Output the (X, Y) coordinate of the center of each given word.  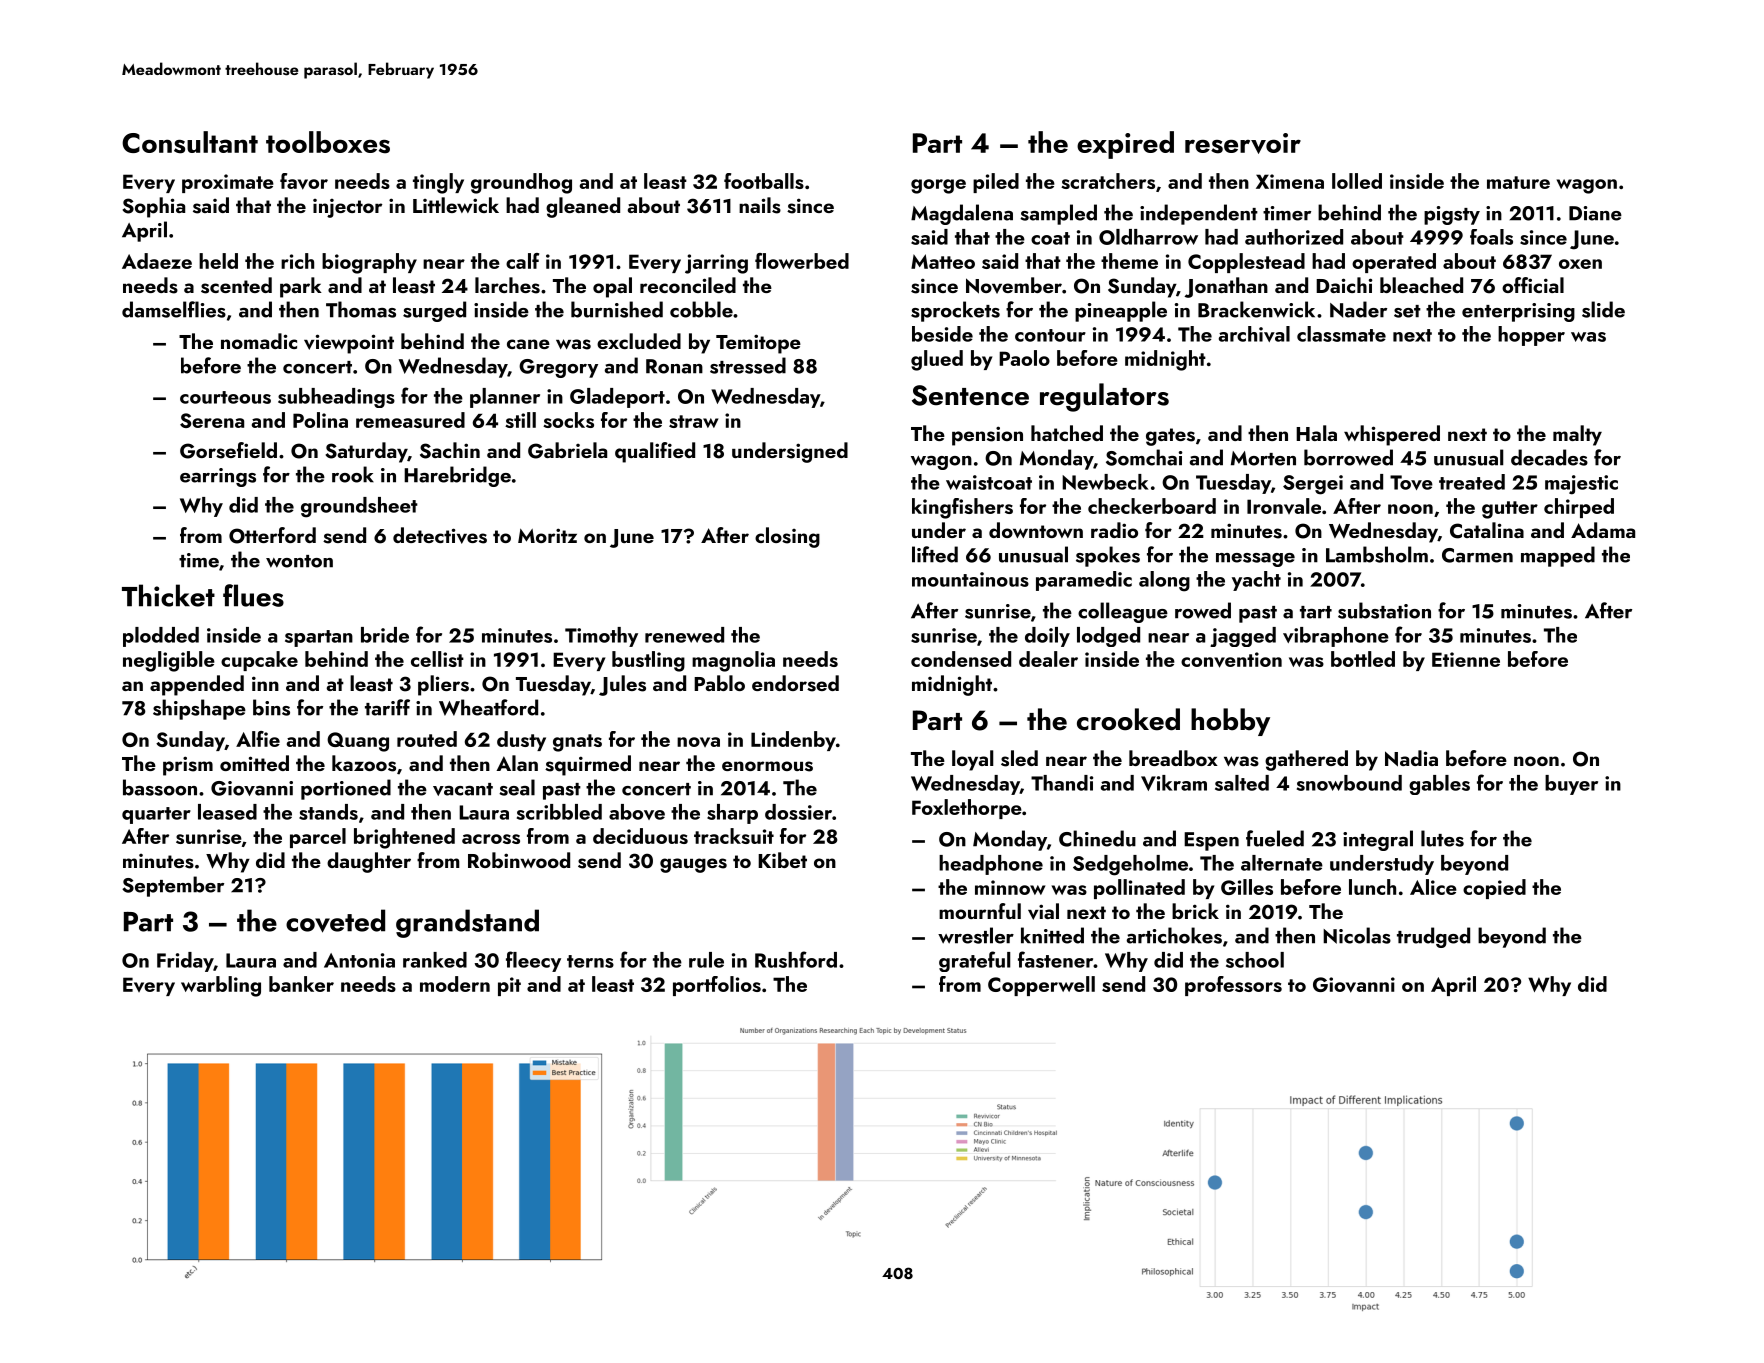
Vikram (1174, 783)
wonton (299, 561)
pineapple (1121, 311)
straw (693, 421)
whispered (1392, 435)
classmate (1341, 334)
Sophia (153, 207)
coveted (335, 921)
